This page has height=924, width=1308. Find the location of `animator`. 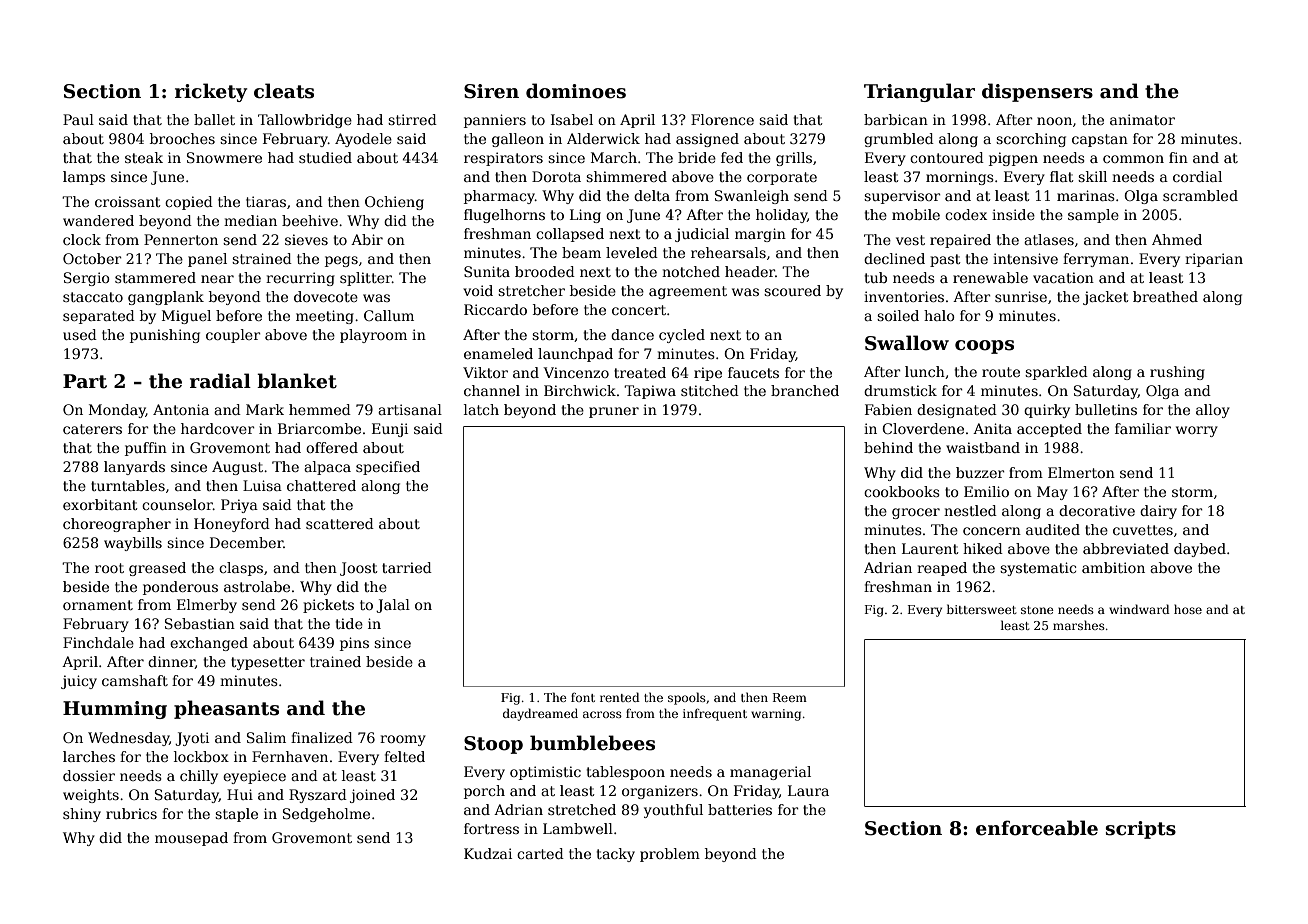

animator is located at coordinates (1142, 119).
